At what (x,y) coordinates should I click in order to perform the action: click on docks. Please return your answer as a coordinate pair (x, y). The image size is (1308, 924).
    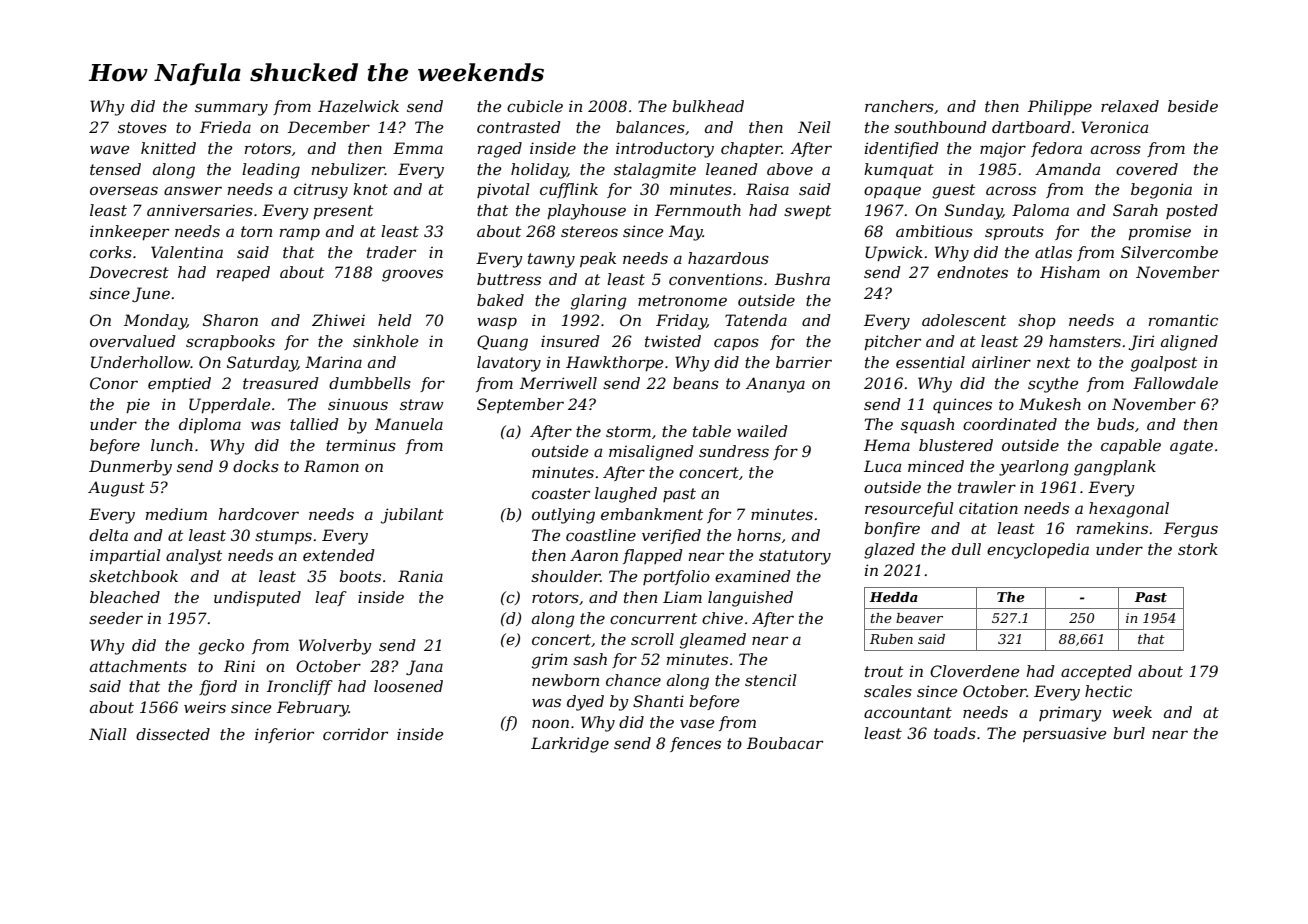
    Looking at the image, I should click on (256, 466).
